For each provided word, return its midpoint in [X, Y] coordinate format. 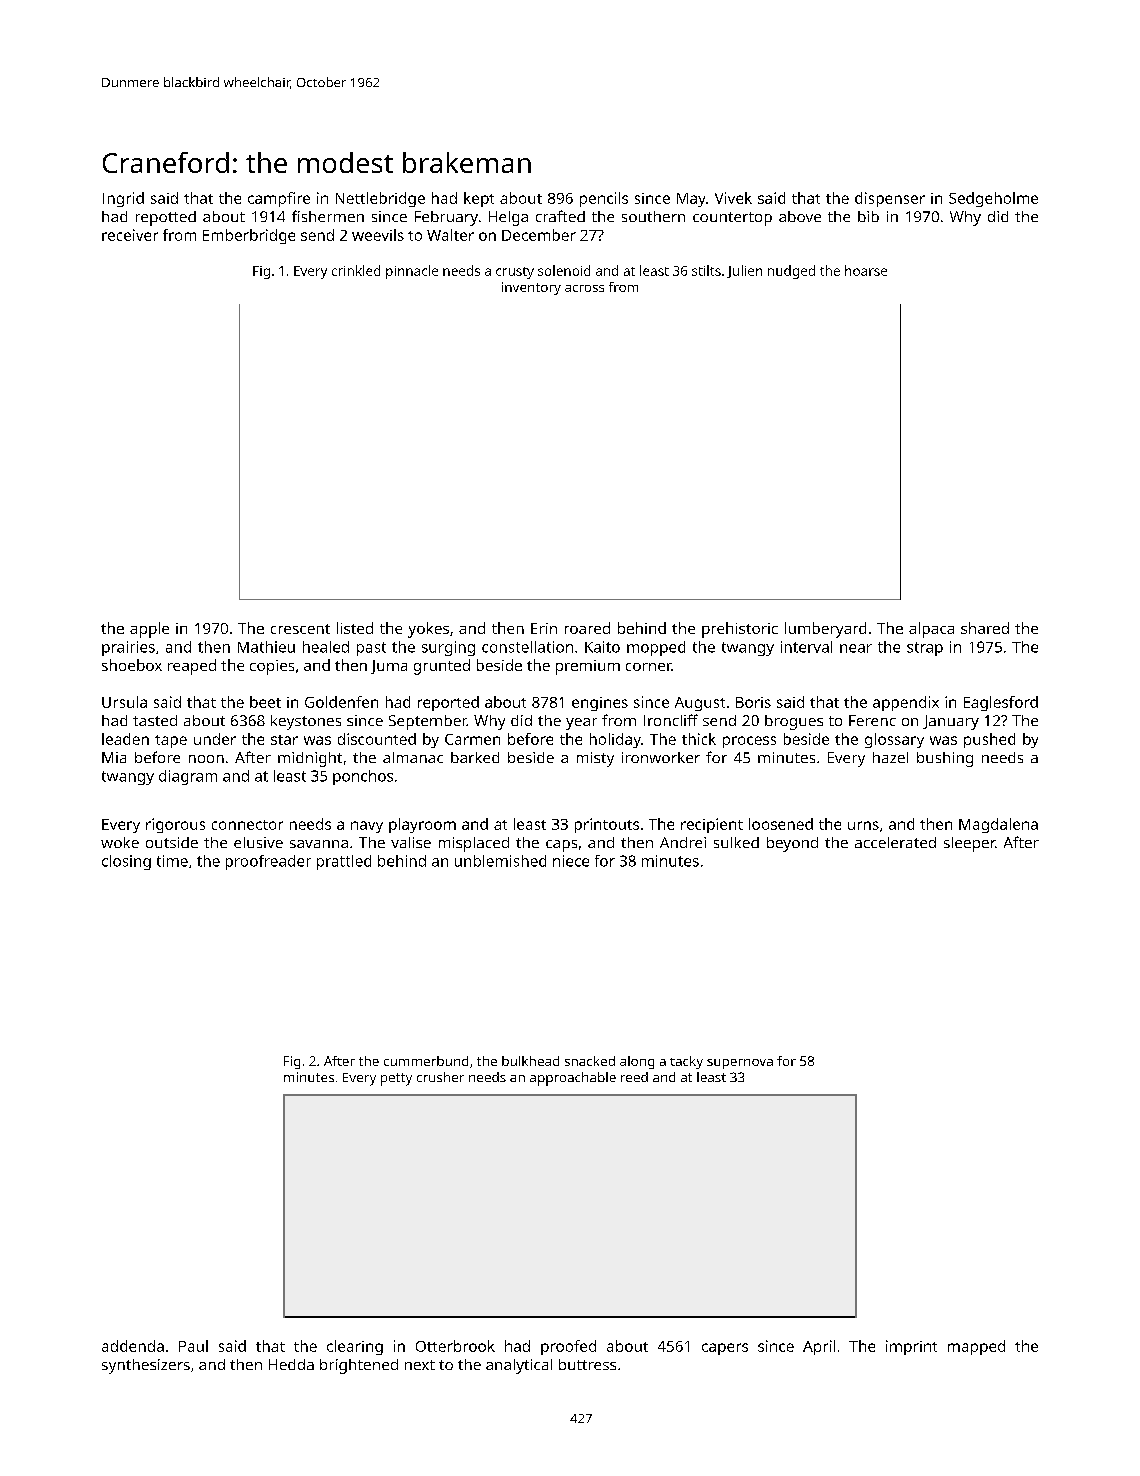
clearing [355, 1347]
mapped [976, 1347]
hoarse [866, 270]
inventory [531, 288]
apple [149, 630]
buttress [587, 1364]
